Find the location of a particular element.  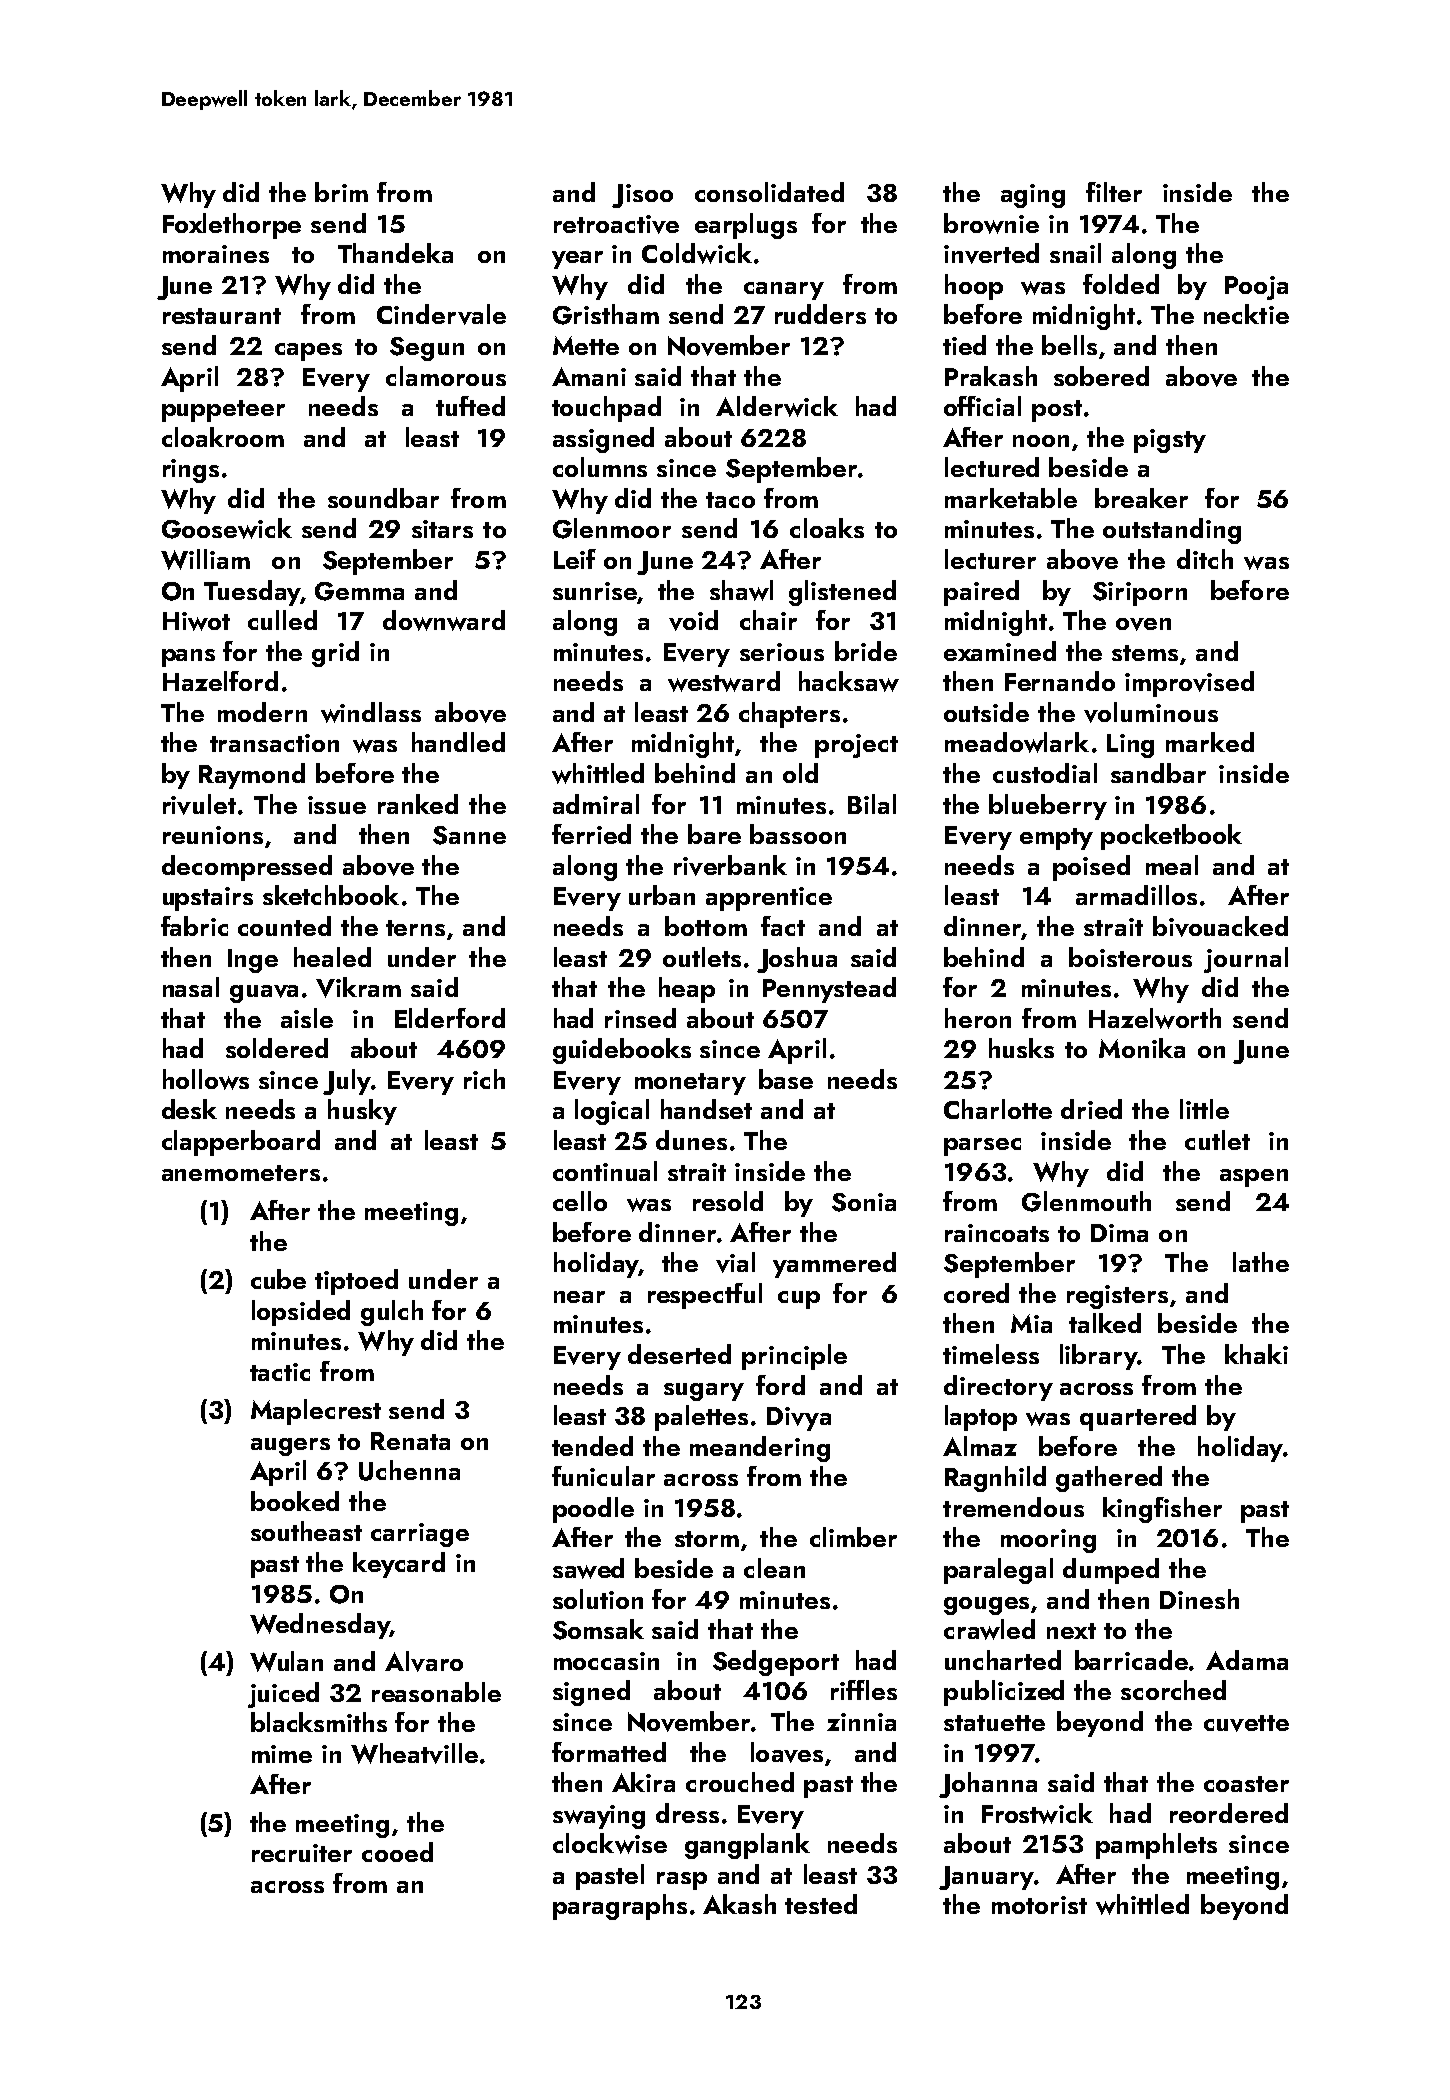

tested is located at coordinates (821, 1904).
